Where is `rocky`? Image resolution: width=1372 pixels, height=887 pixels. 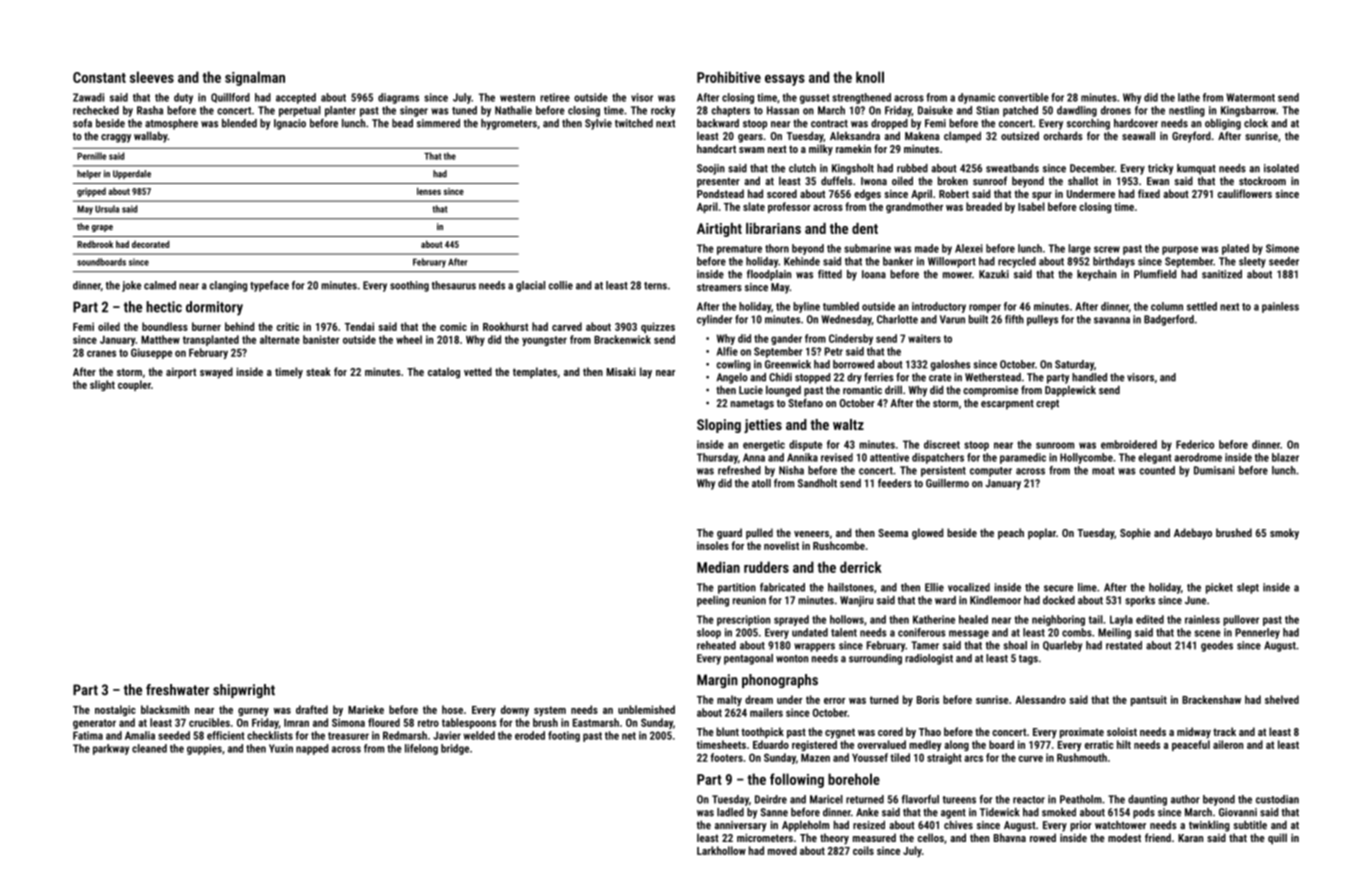
rocky is located at coordinates (663, 111).
